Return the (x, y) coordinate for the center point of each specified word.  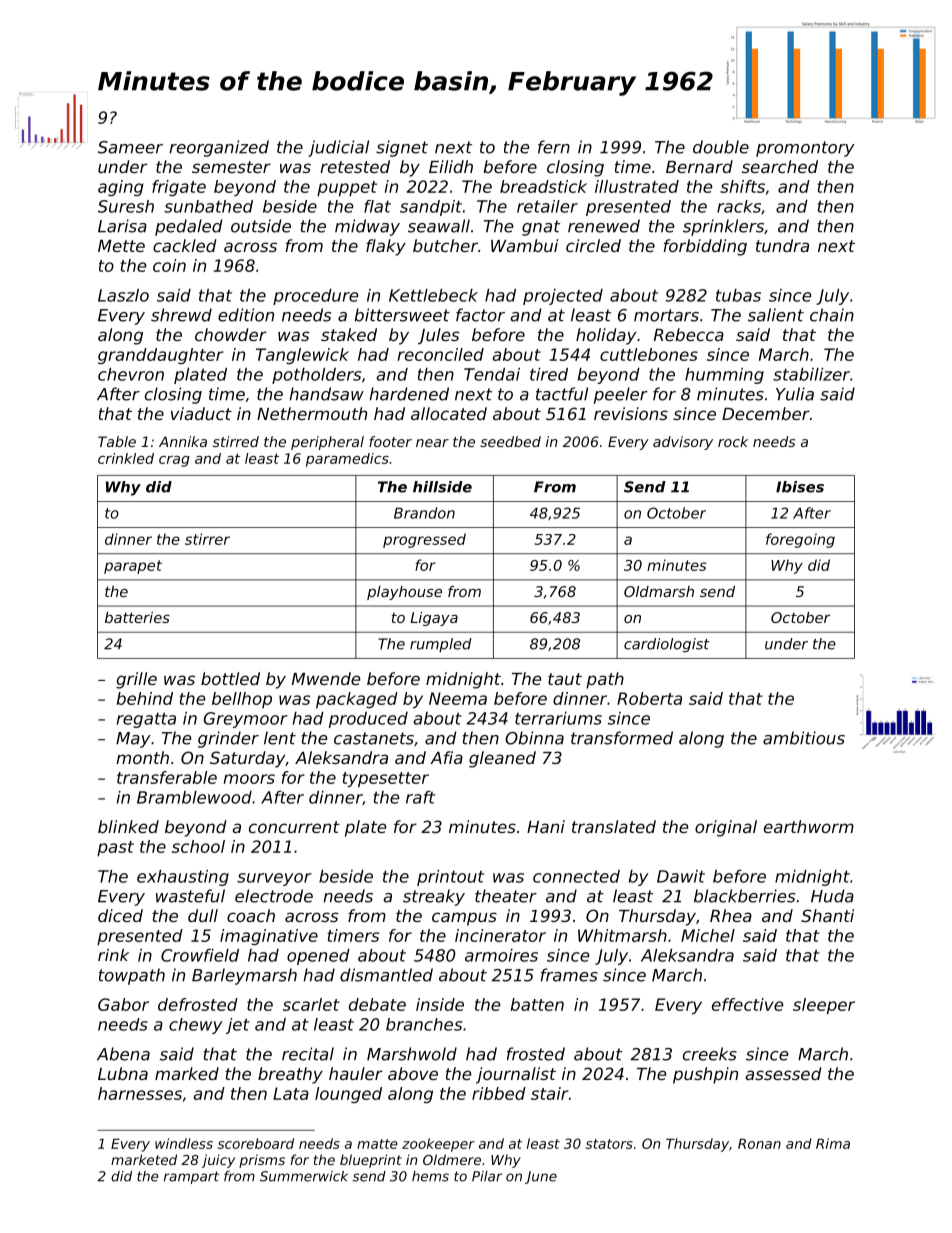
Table (117, 441)
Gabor (123, 1004)
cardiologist (667, 645)
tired (549, 374)
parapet (133, 567)
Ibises (800, 487)
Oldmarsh (659, 591)
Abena (123, 1054)
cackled (185, 245)
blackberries (744, 896)
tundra (782, 245)
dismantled (386, 975)
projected (563, 297)
